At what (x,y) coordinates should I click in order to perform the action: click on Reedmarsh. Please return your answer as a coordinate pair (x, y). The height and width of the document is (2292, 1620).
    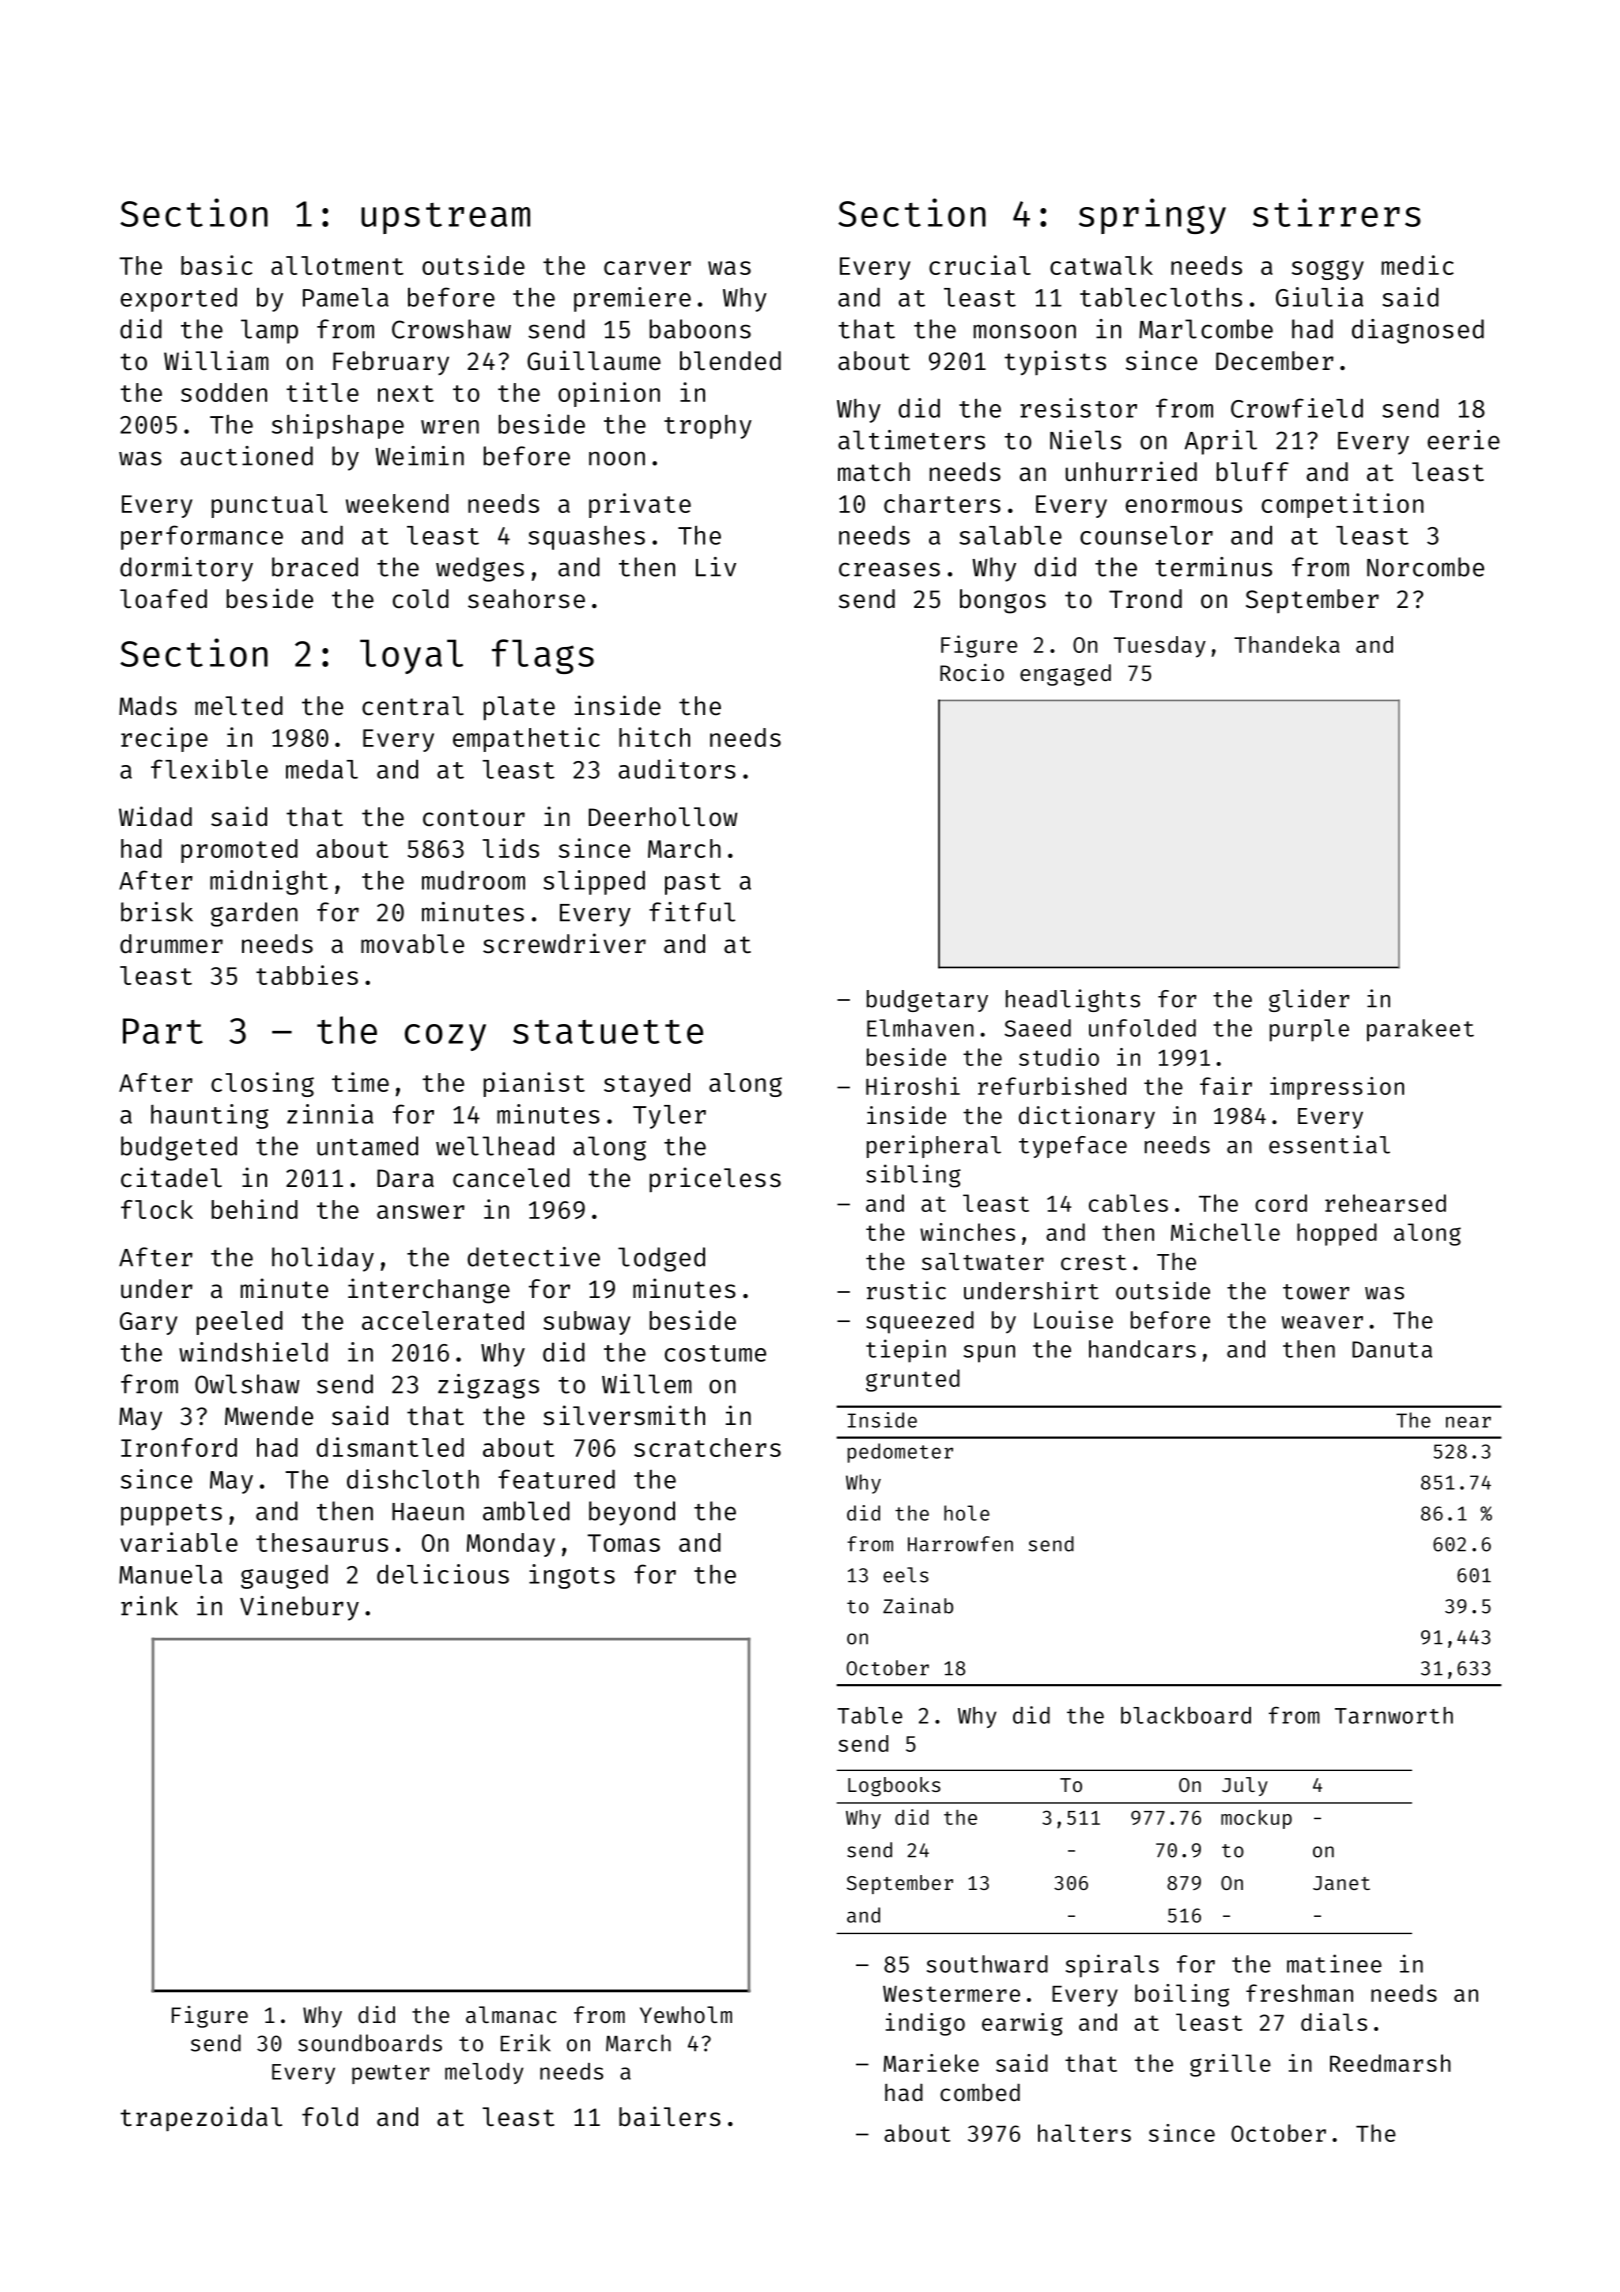
    Looking at the image, I should click on (1390, 2063).
